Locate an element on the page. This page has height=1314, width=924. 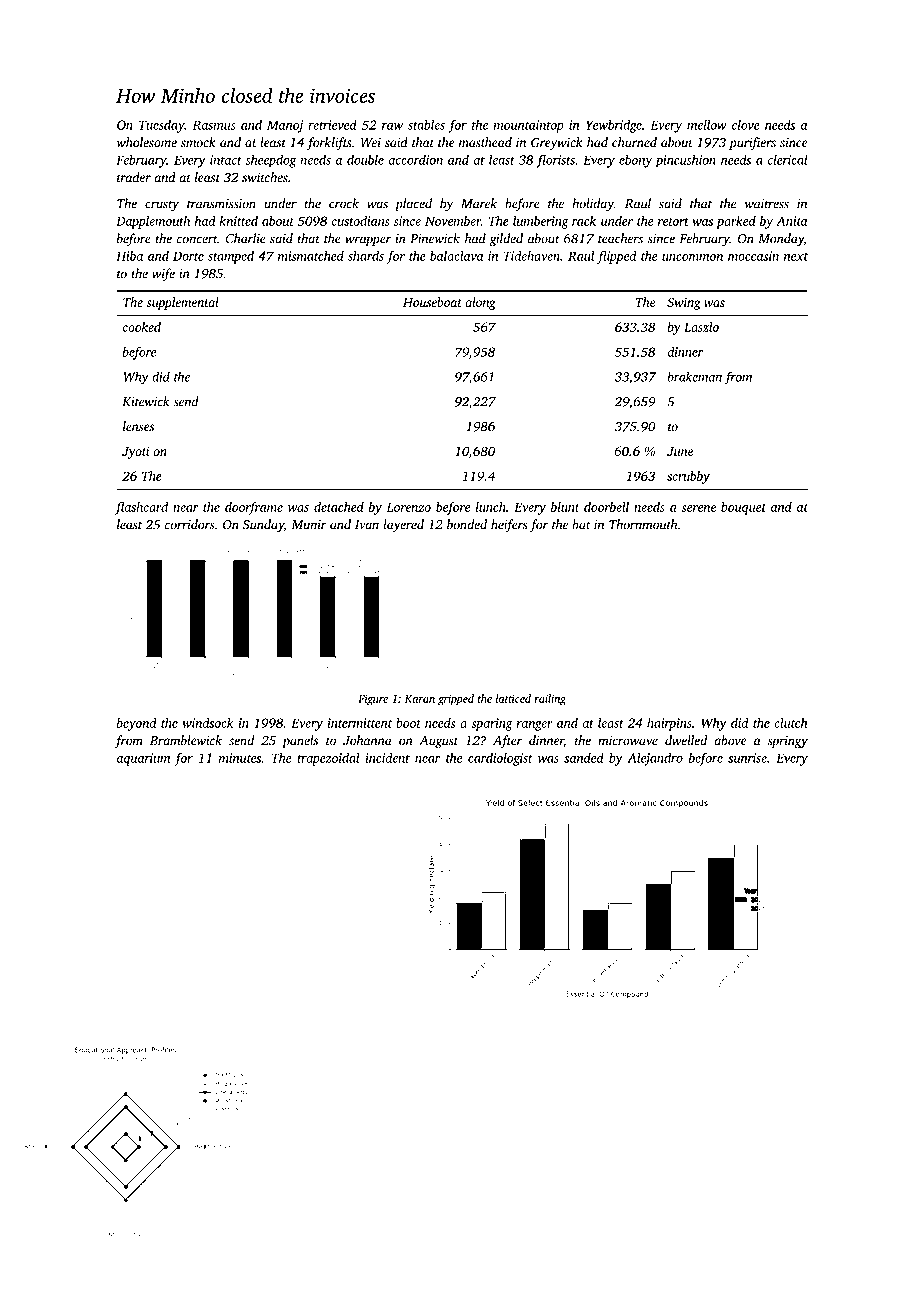
lunch is located at coordinates (491, 507).
